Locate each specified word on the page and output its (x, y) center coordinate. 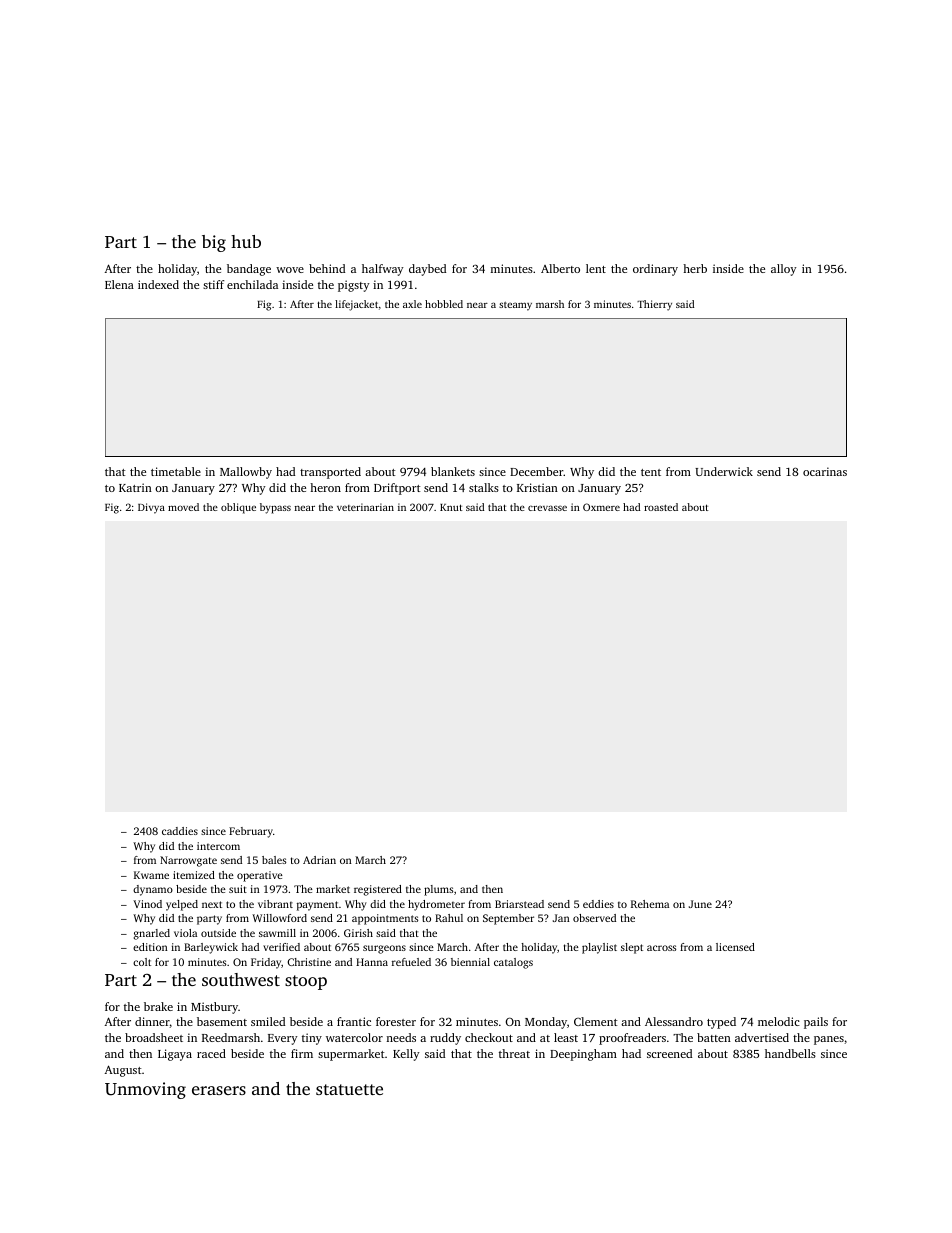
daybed (427, 270)
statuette (349, 1089)
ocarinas (825, 471)
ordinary (655, 270)
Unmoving (145, 1090)
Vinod (147, 904)
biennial (470, 962)
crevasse (547, 508)
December (536, 471)
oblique (238, 508)
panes (829, 1040)
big (214, 243)
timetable (176, 471)
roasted (661, 507)
